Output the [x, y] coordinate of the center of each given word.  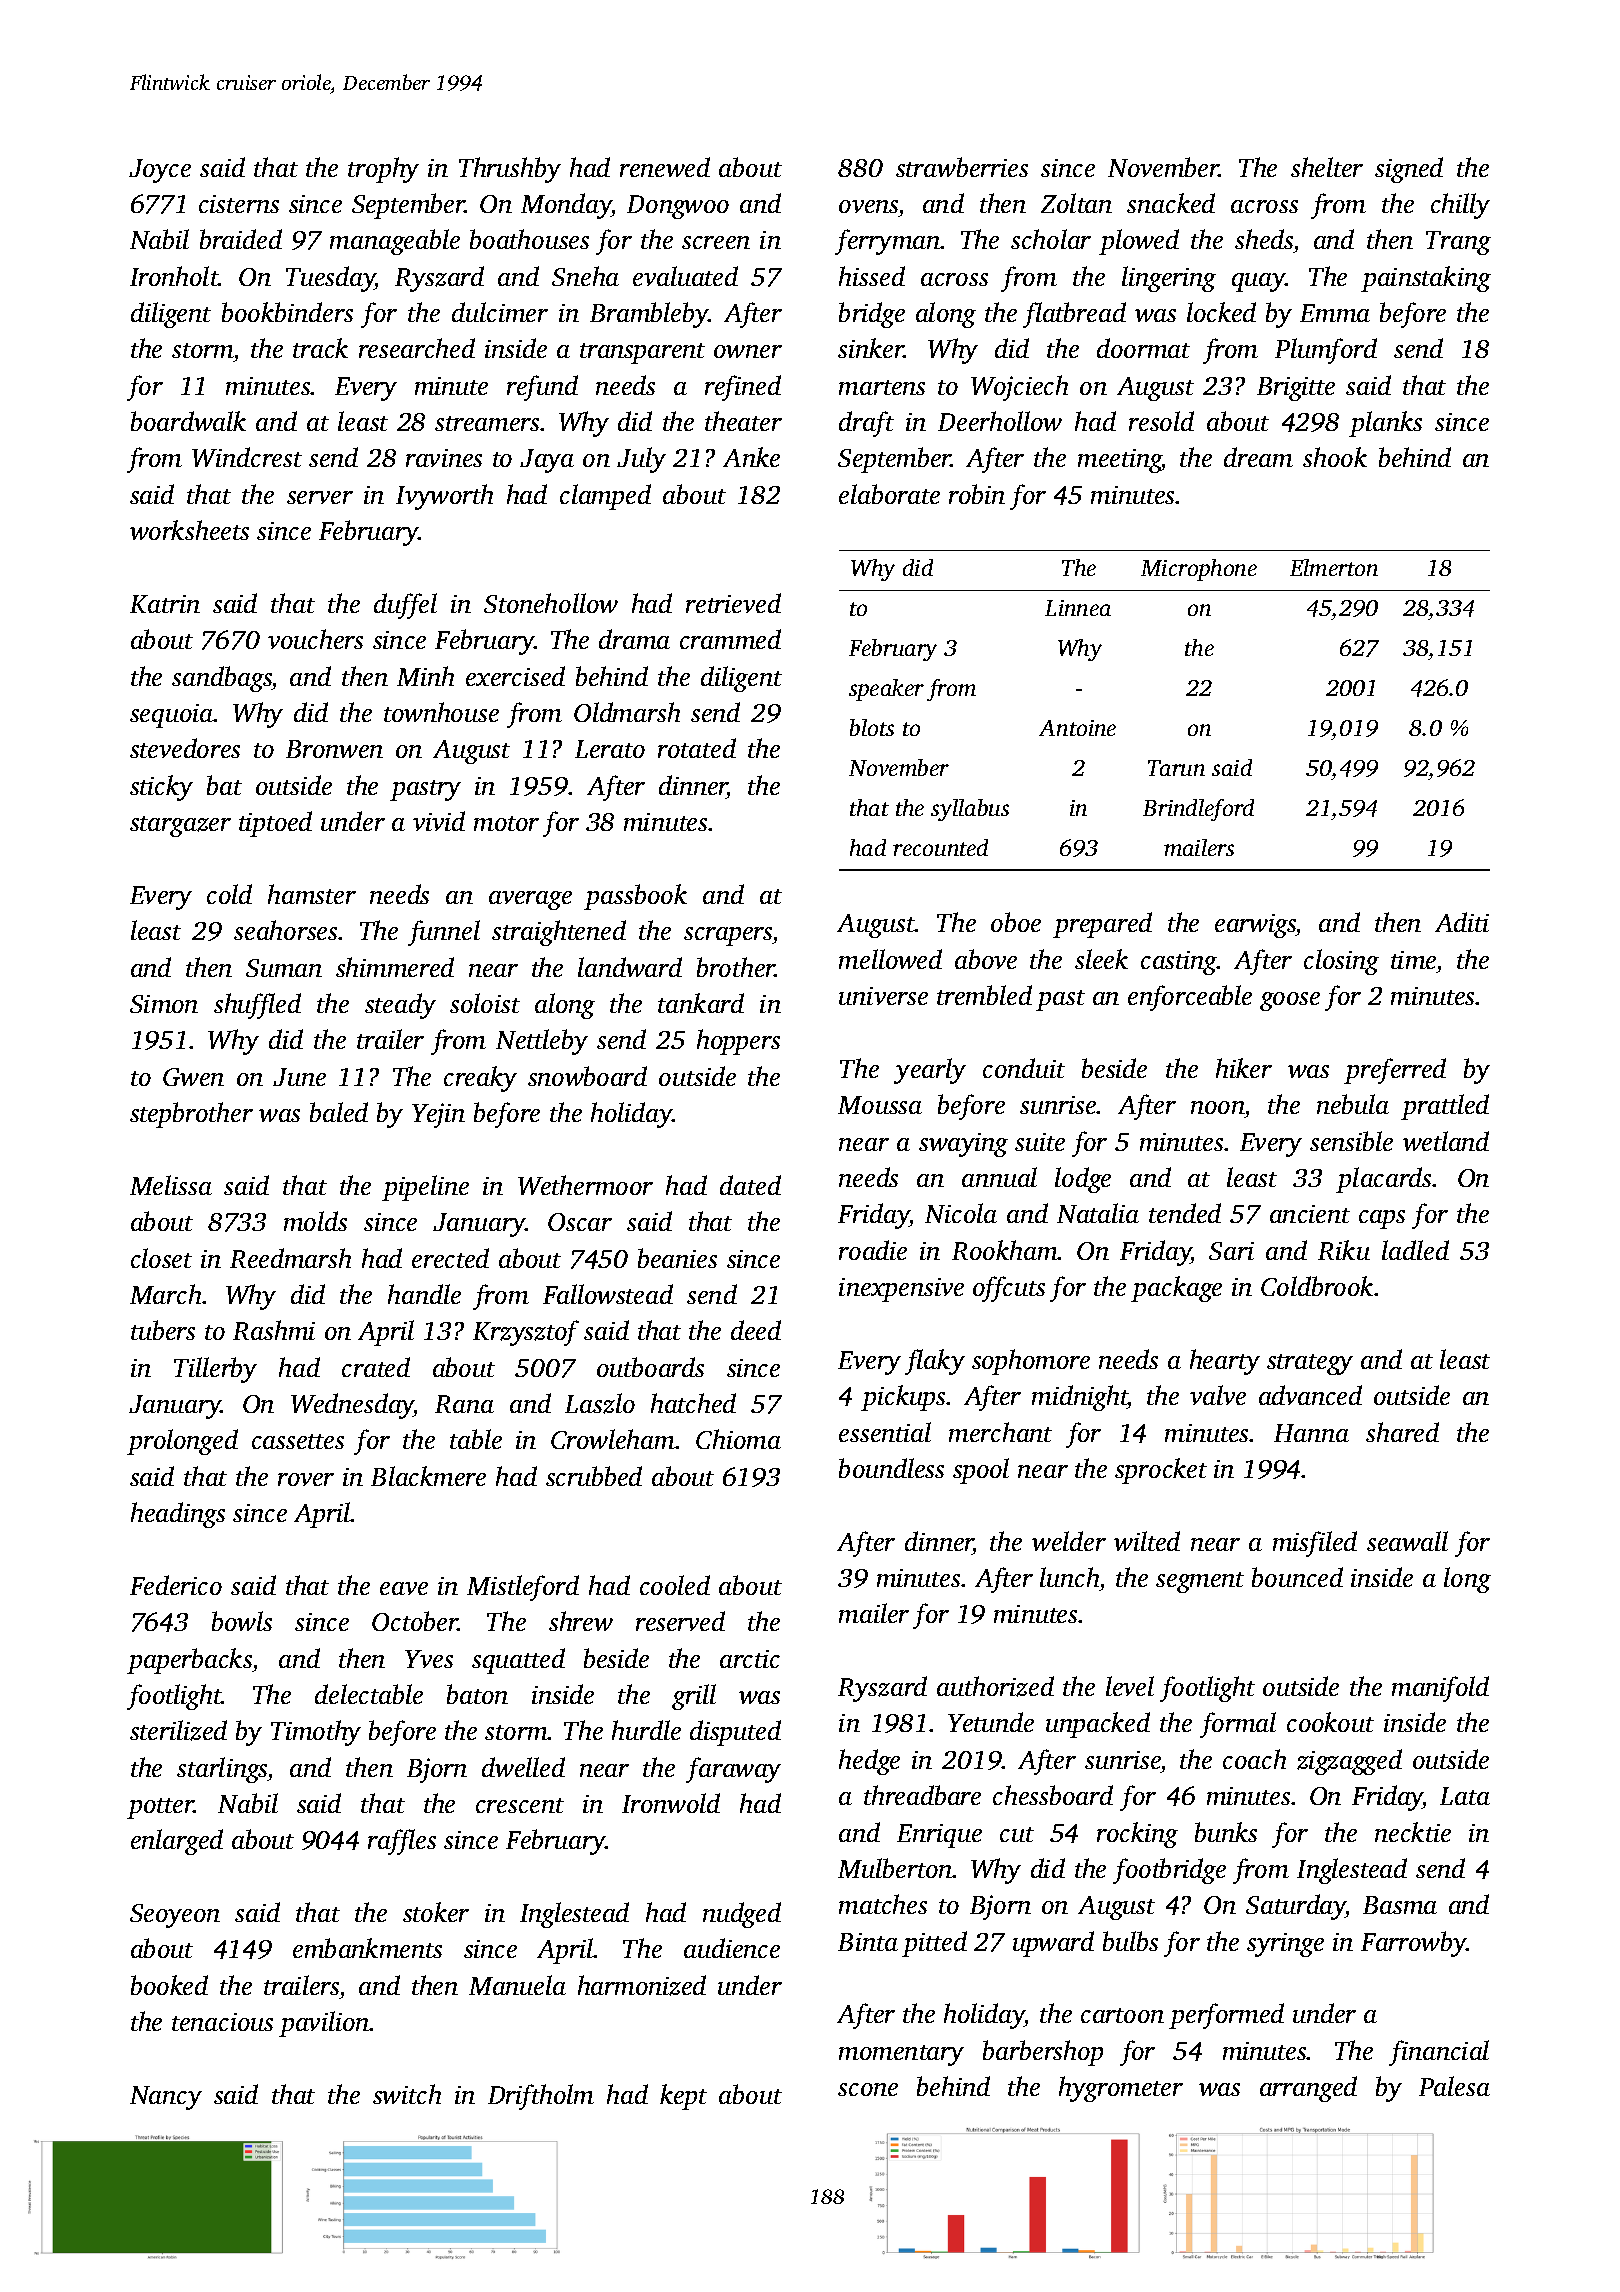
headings [178, 1515]
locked [1221, 312]
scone [868, 2089]
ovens [868, 206]
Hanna [1311, 1433]
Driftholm [541, 2097]
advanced [1310, 1395]
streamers [488, 423]
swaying [963, 1145]
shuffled [257, 1006]
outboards [650, 1367]
